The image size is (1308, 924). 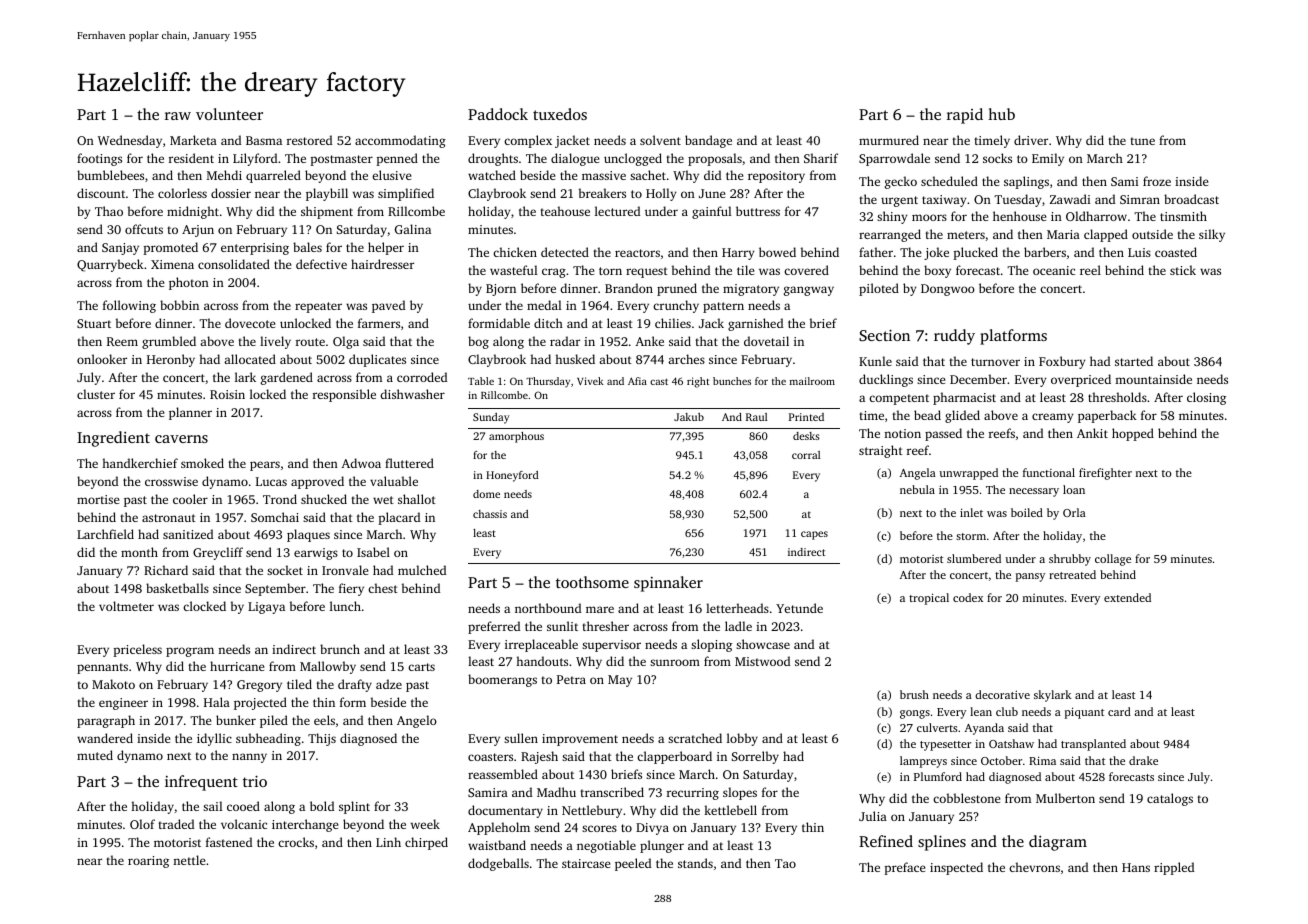 I want to click on inspected, so click(x=956, y=868).
